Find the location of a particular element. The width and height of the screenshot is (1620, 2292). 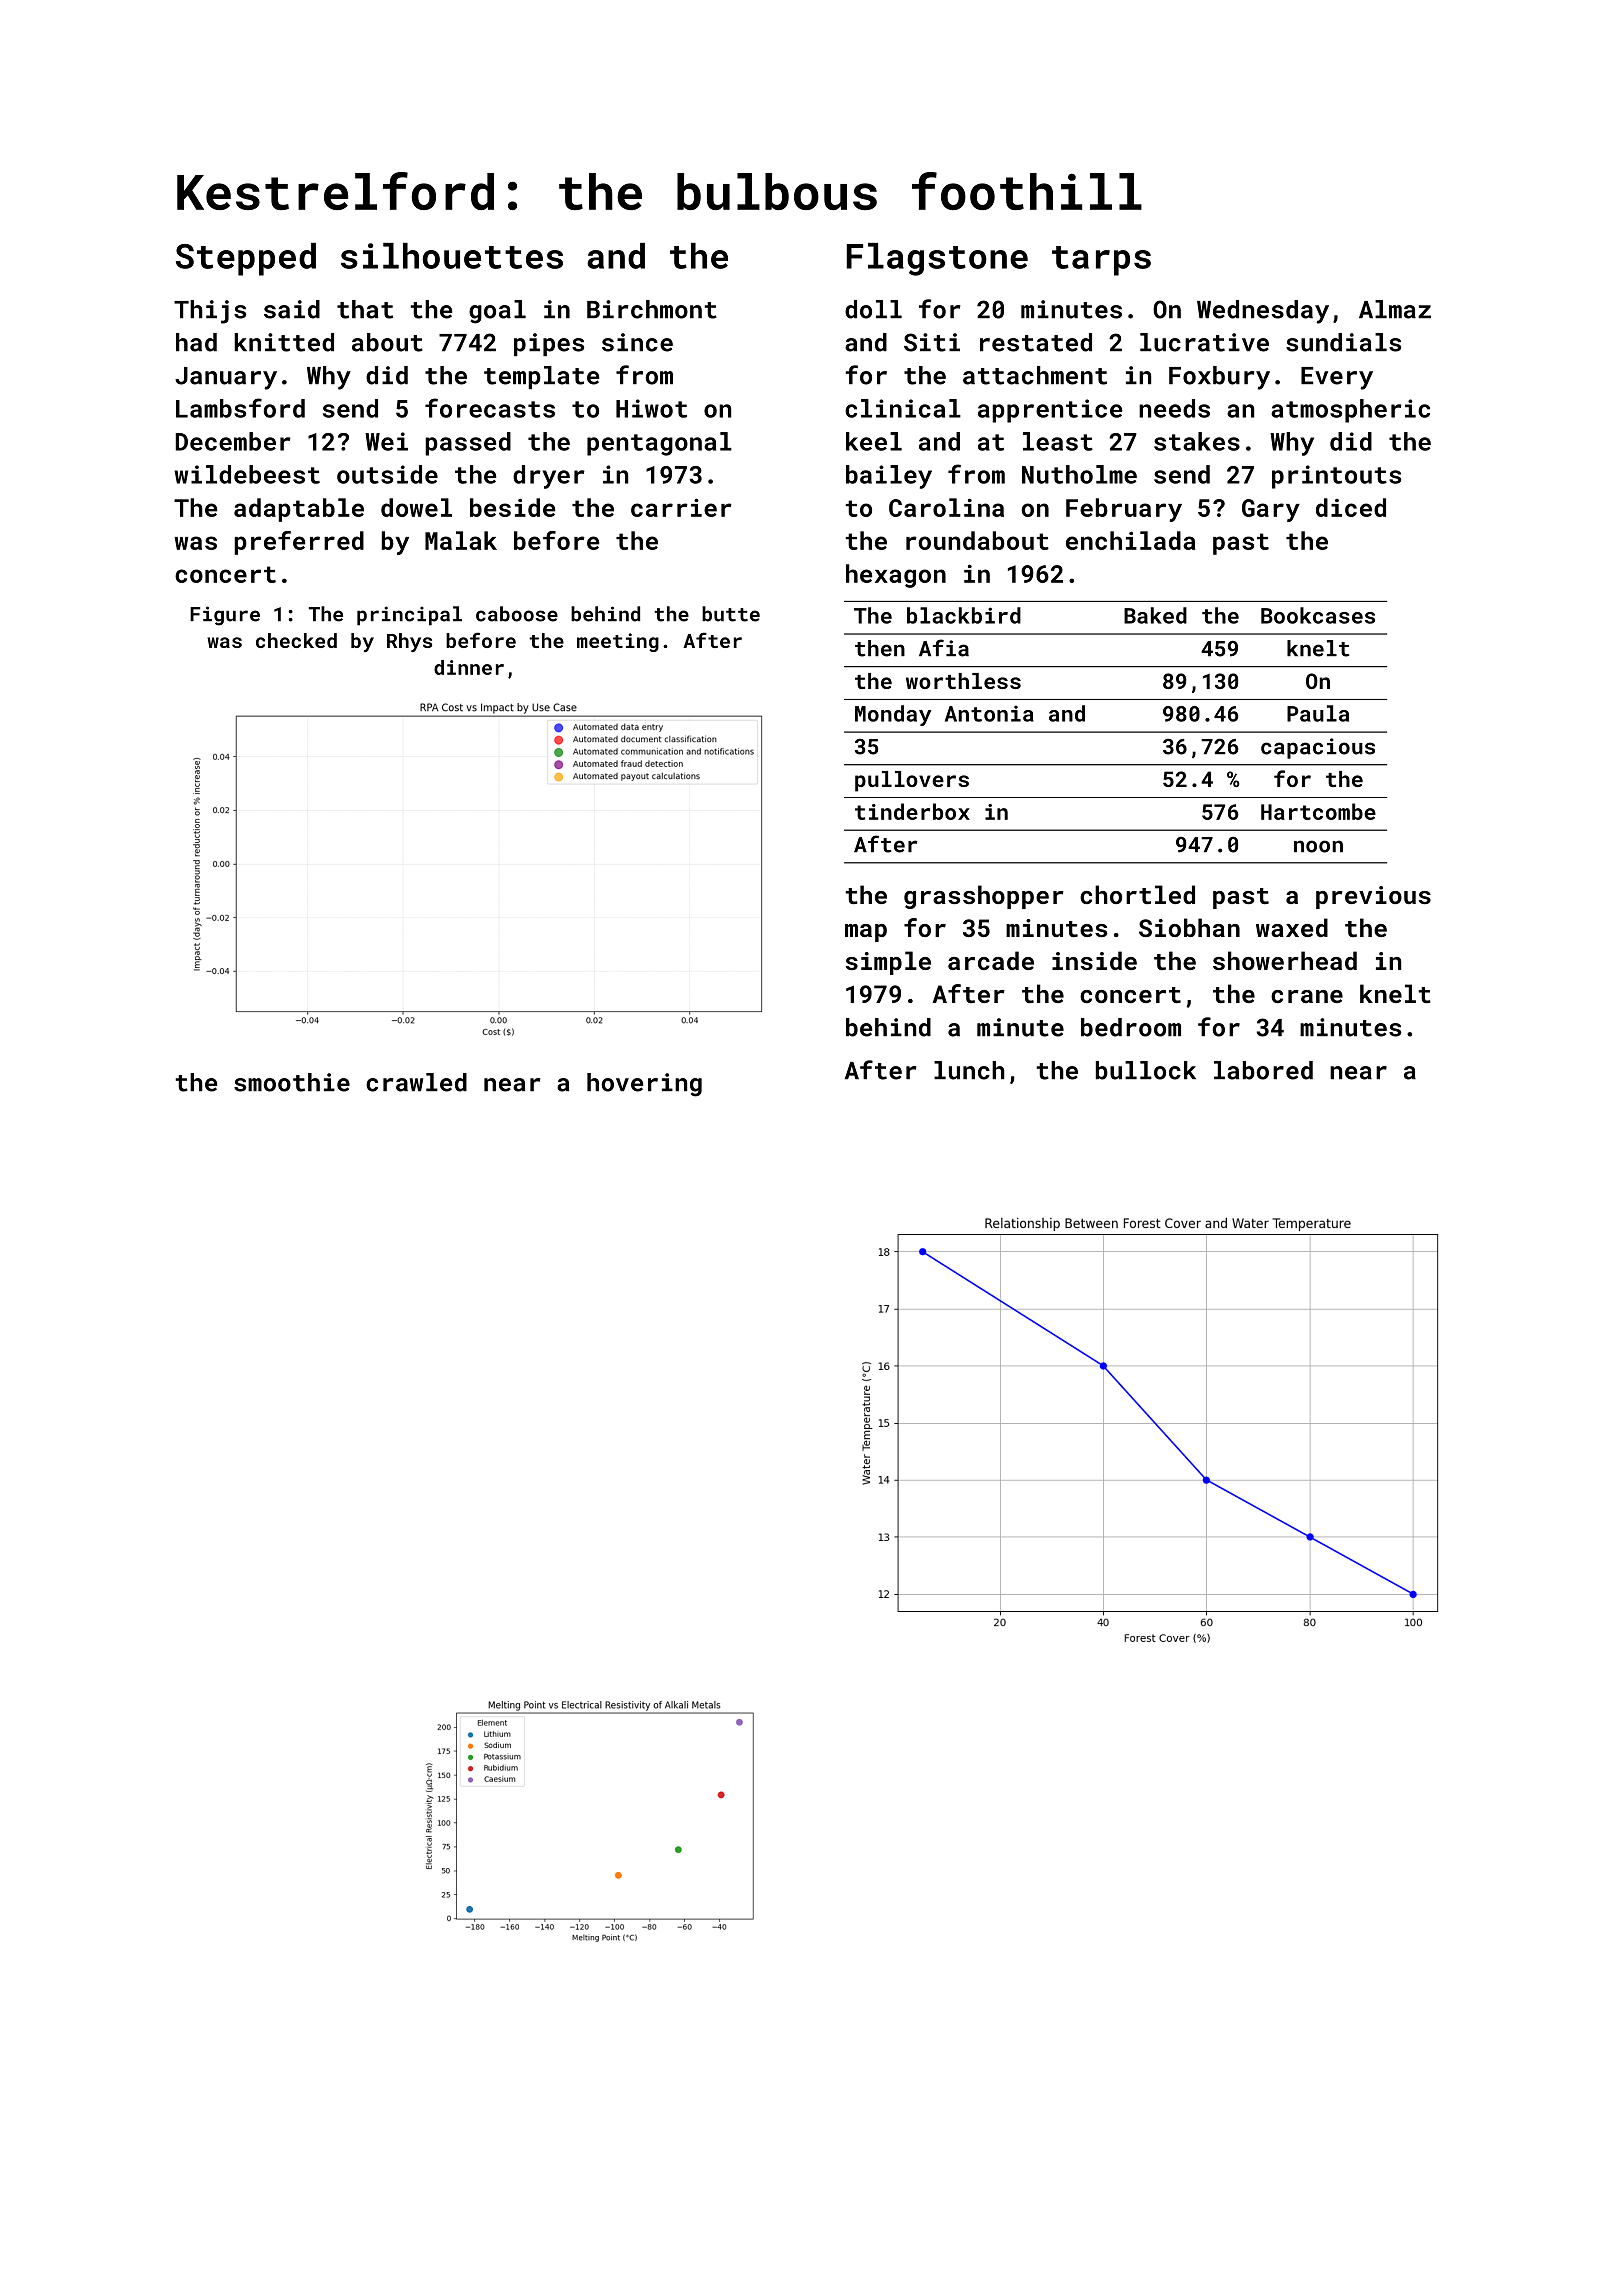

printouts is located at coordinates (1336, 477).
